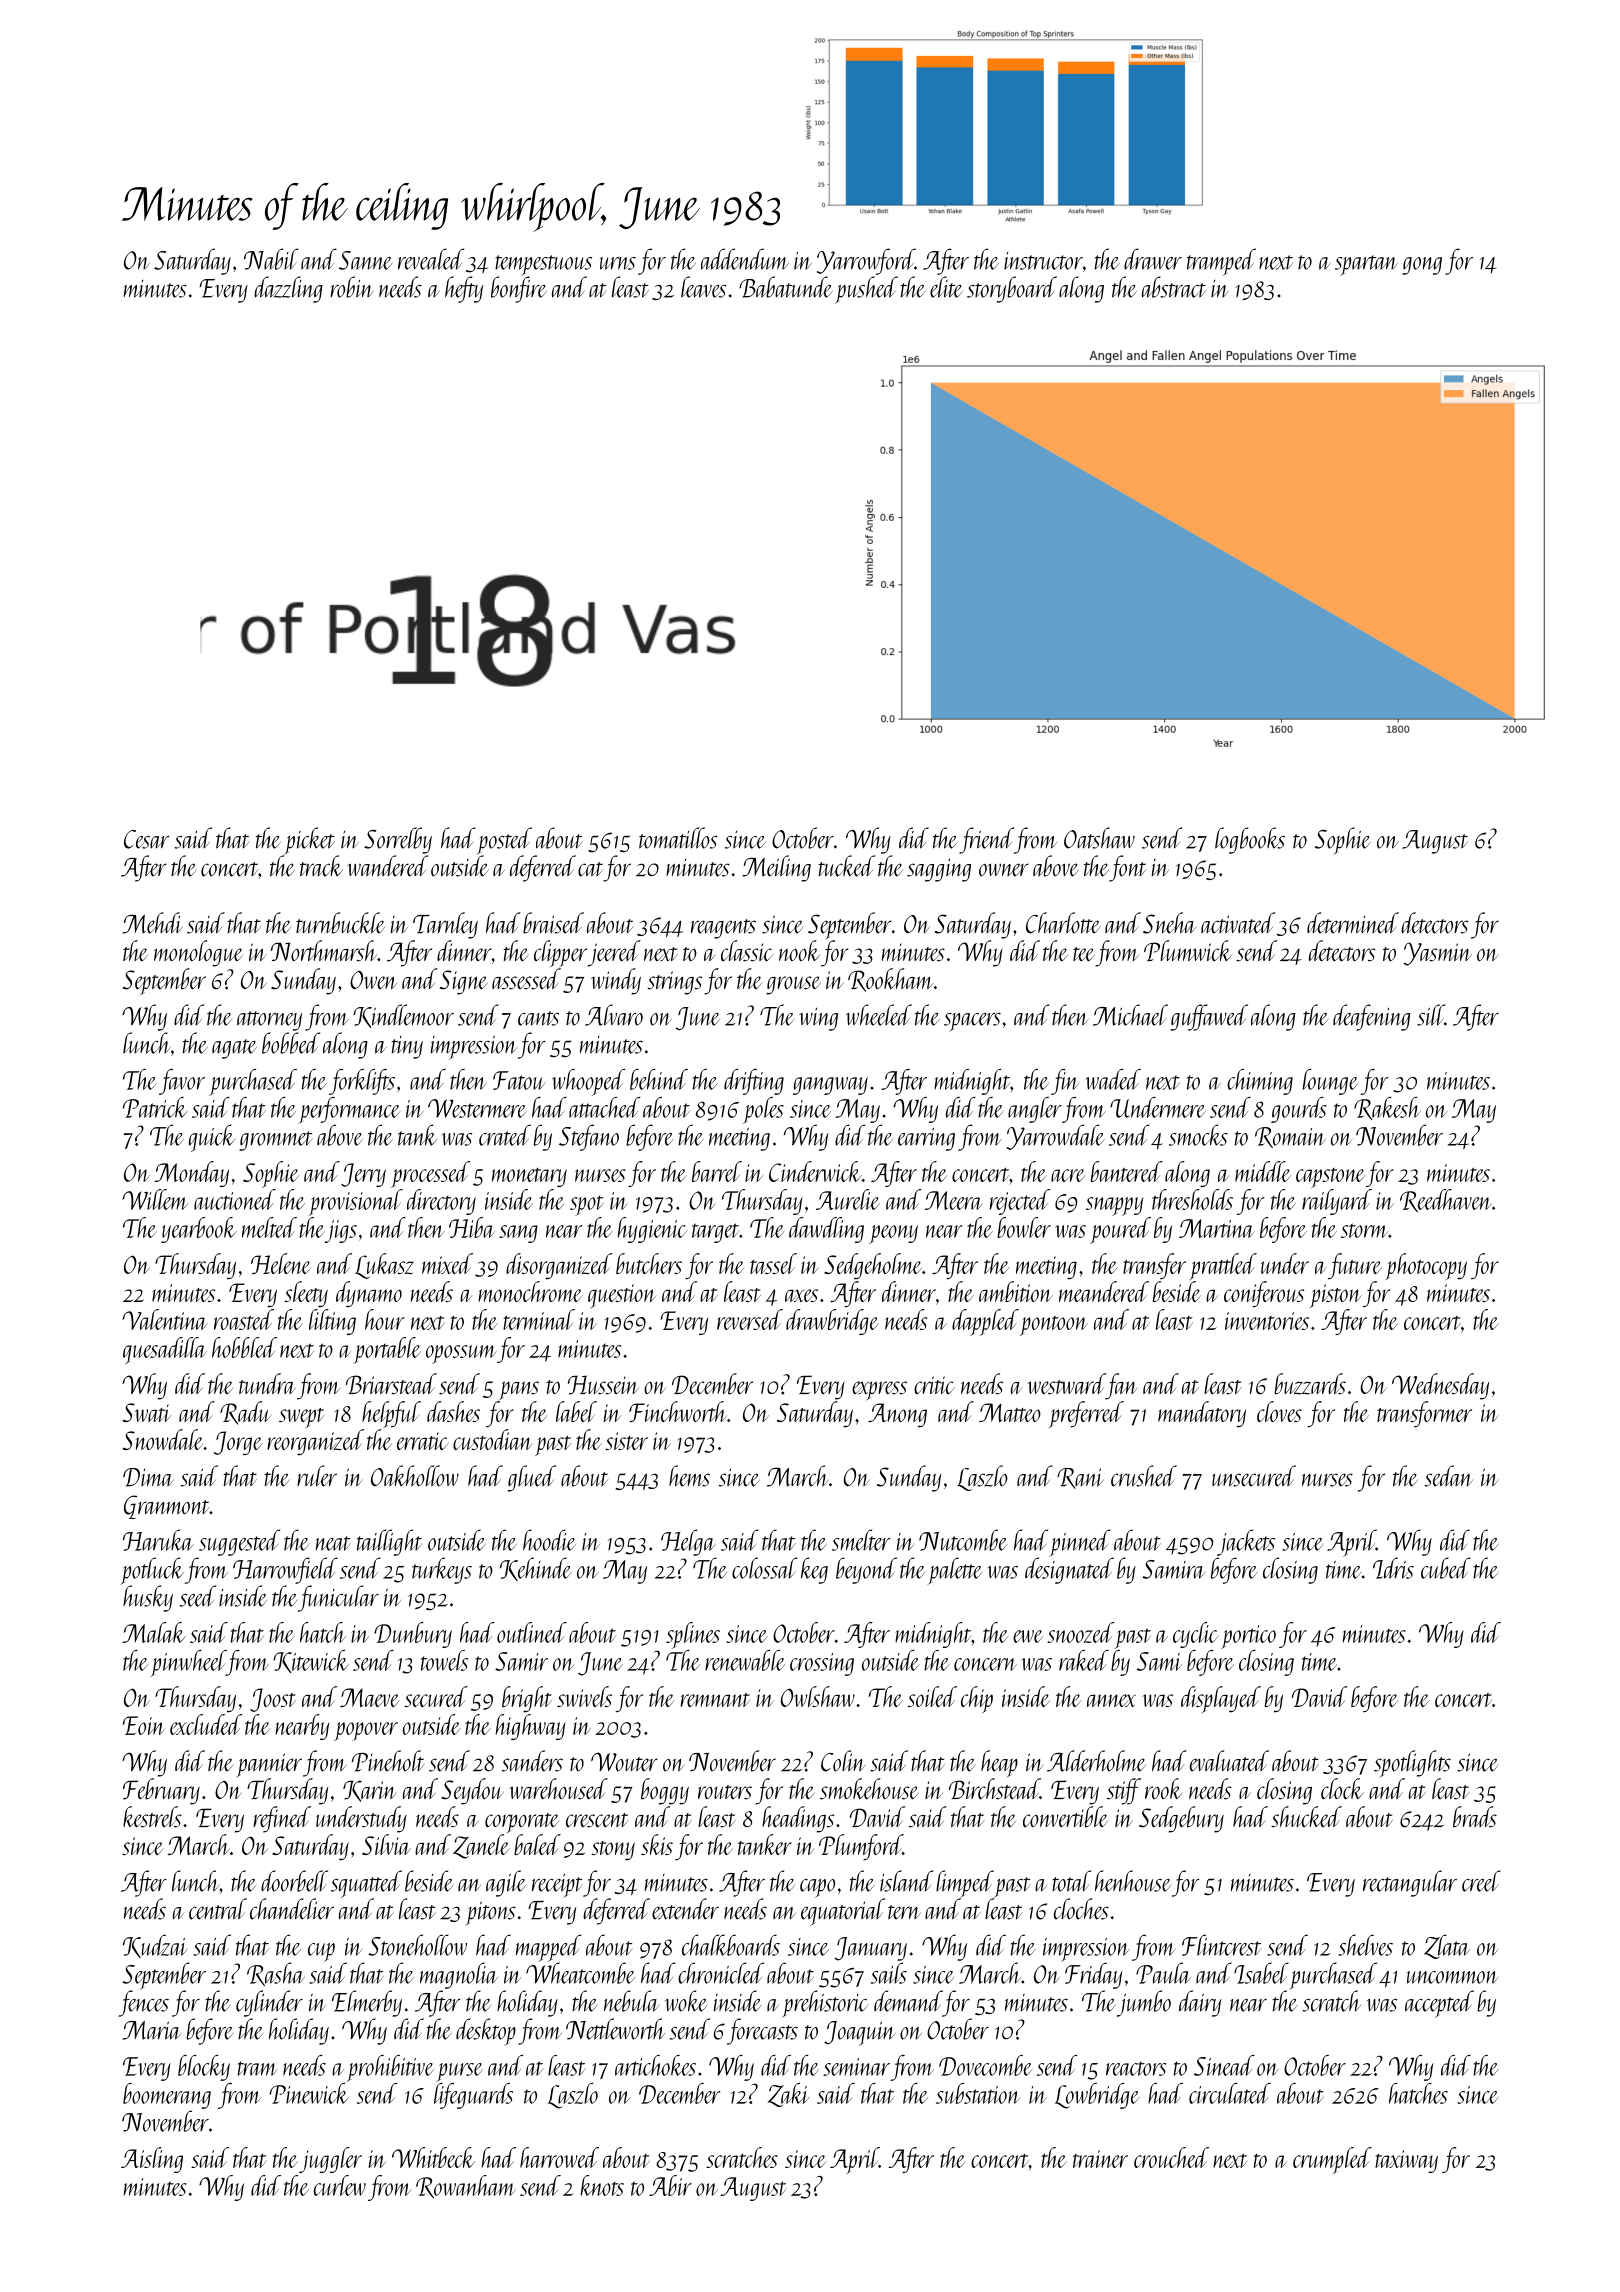 The image size is (1620, 2292). I want to click on reactors, so click(1136, 2068).
